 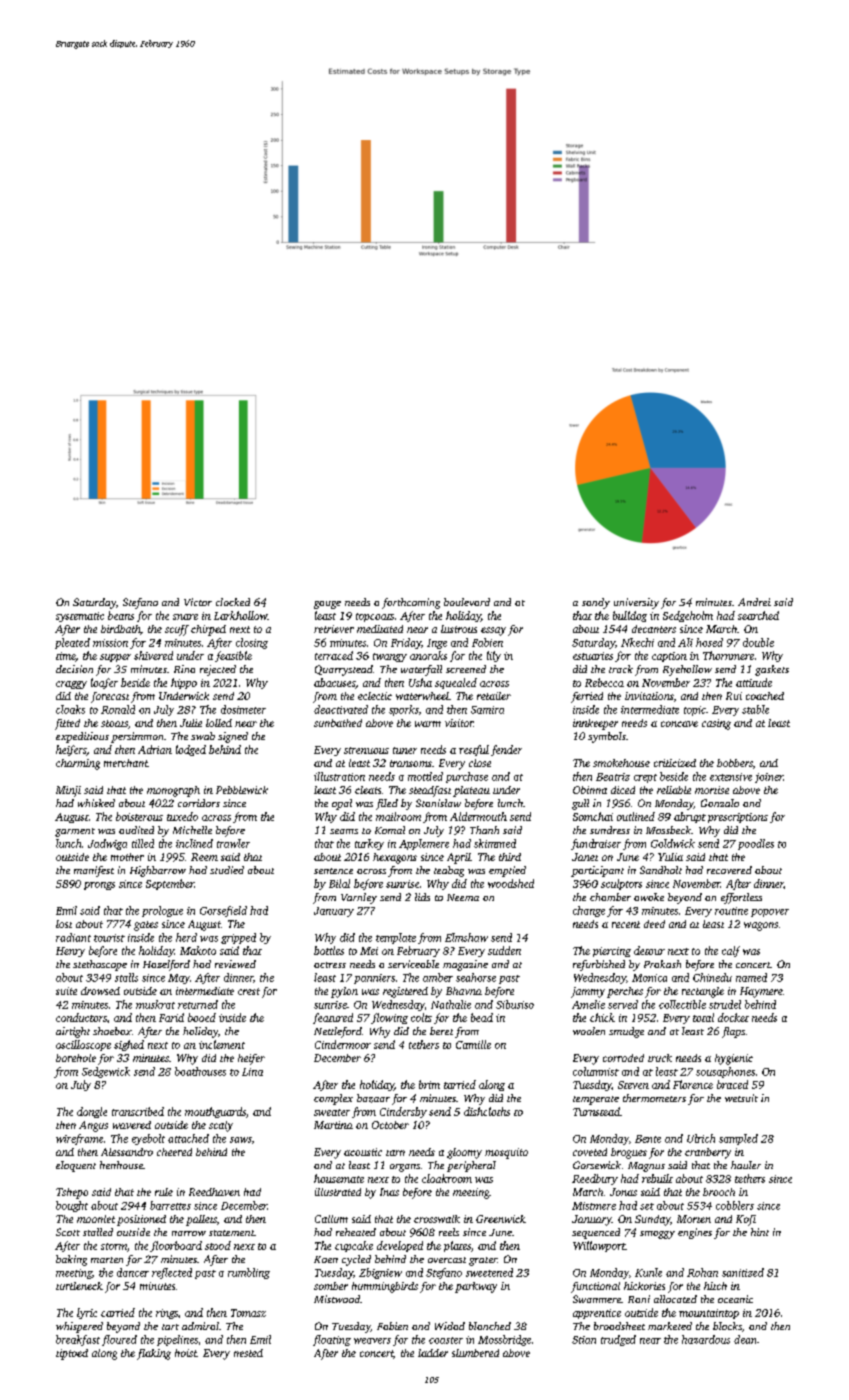 I want to click on housemate, so click(x=339, y=1178).
